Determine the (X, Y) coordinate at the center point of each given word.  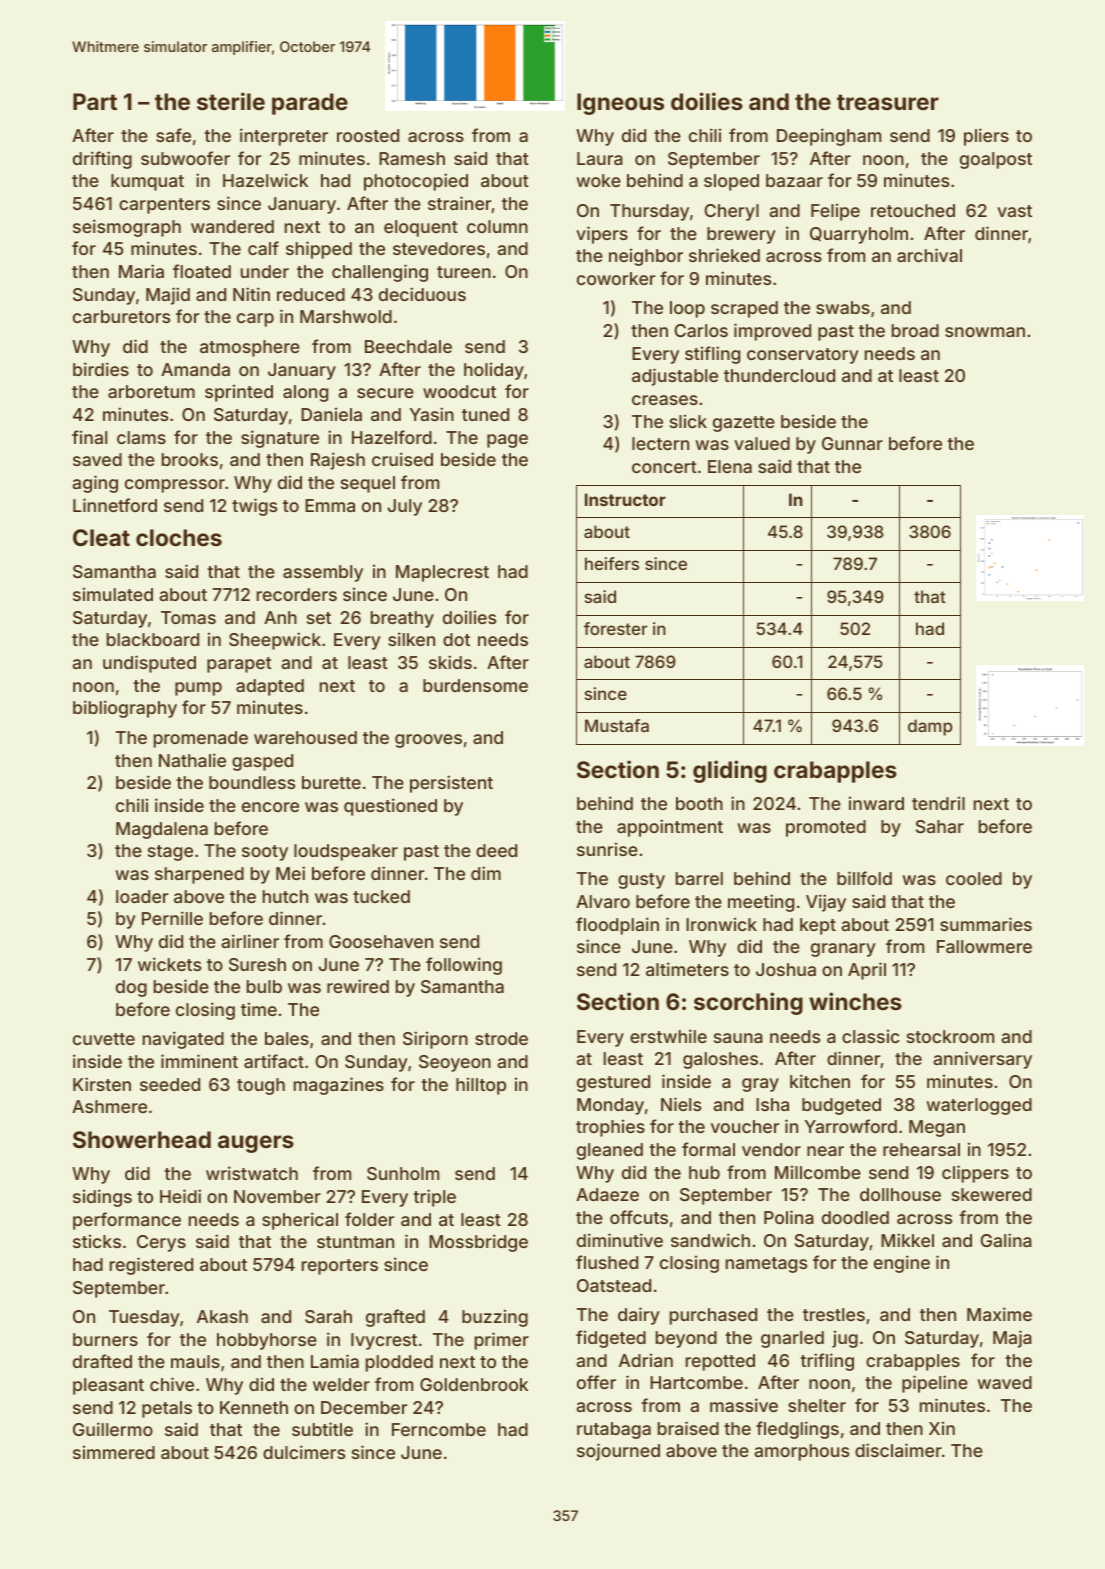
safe (173, 135)
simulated (113, 594)
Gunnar (852, 443)
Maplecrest (442, 573)
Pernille (172, 918)
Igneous (620, 104)
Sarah (328, 1316)
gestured (613, 1083)
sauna (738, 1038)
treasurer (888, 102)
